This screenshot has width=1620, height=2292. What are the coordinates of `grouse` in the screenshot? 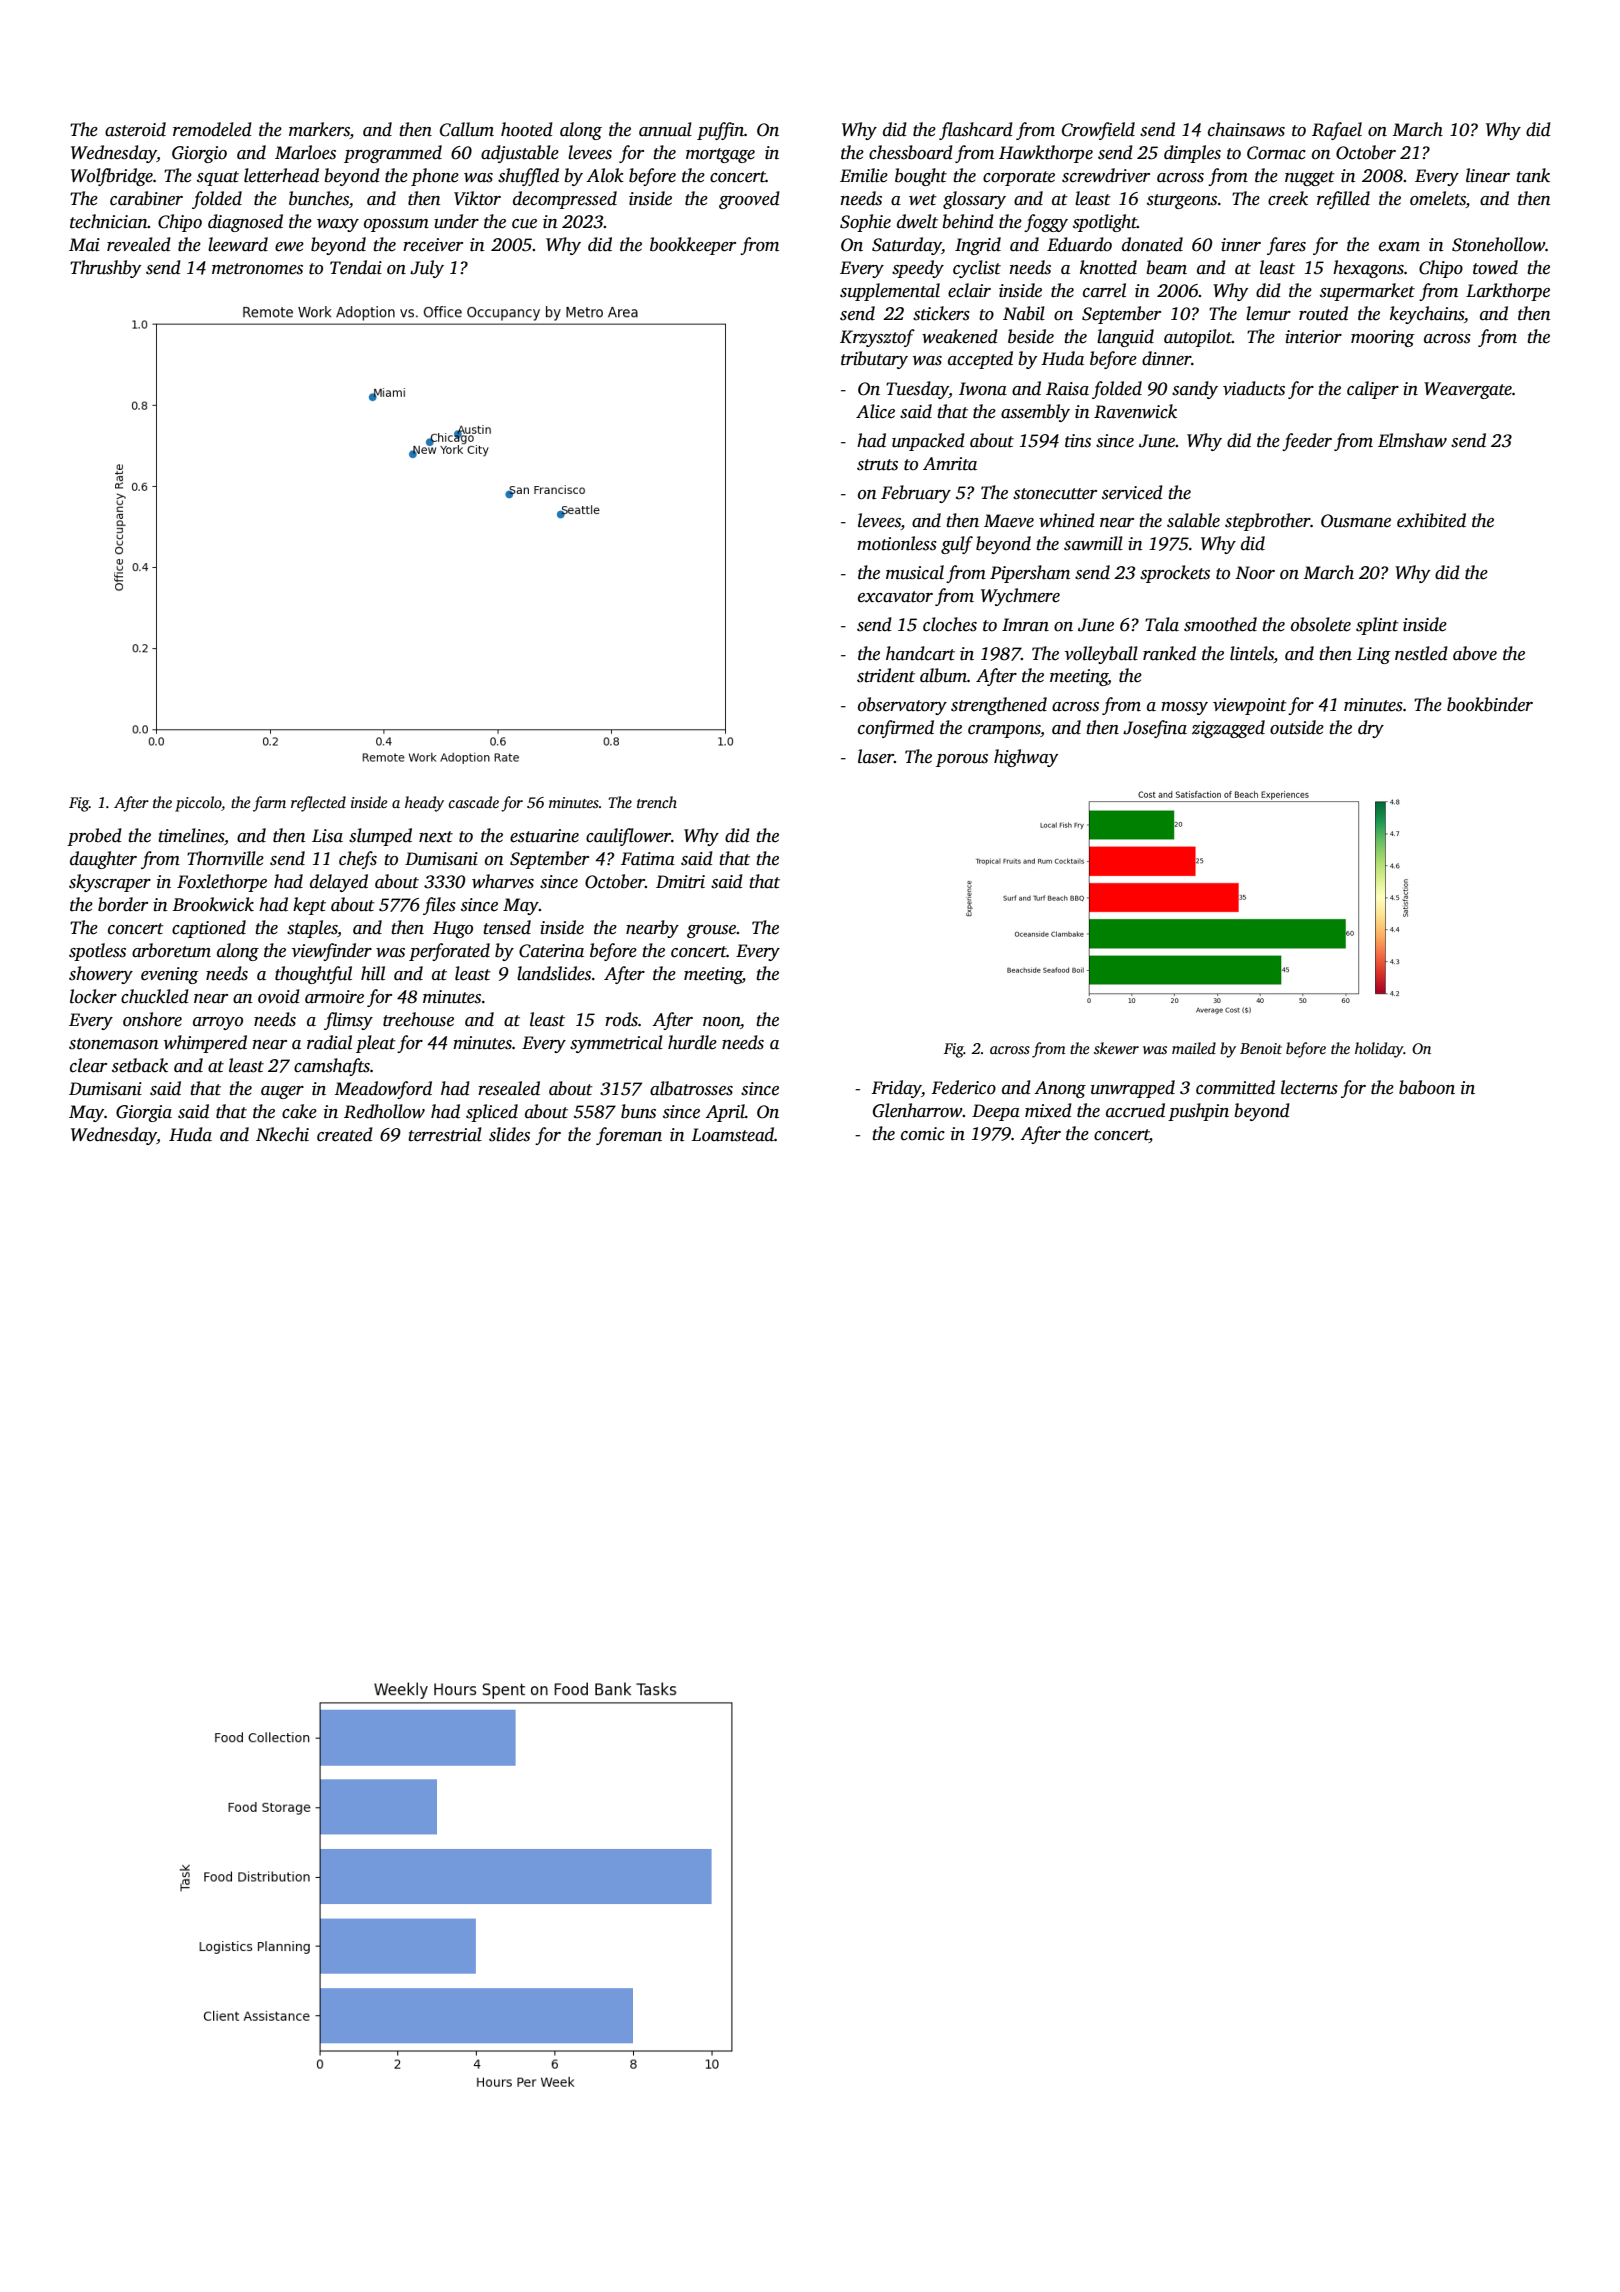 It's located at (711, 931).
